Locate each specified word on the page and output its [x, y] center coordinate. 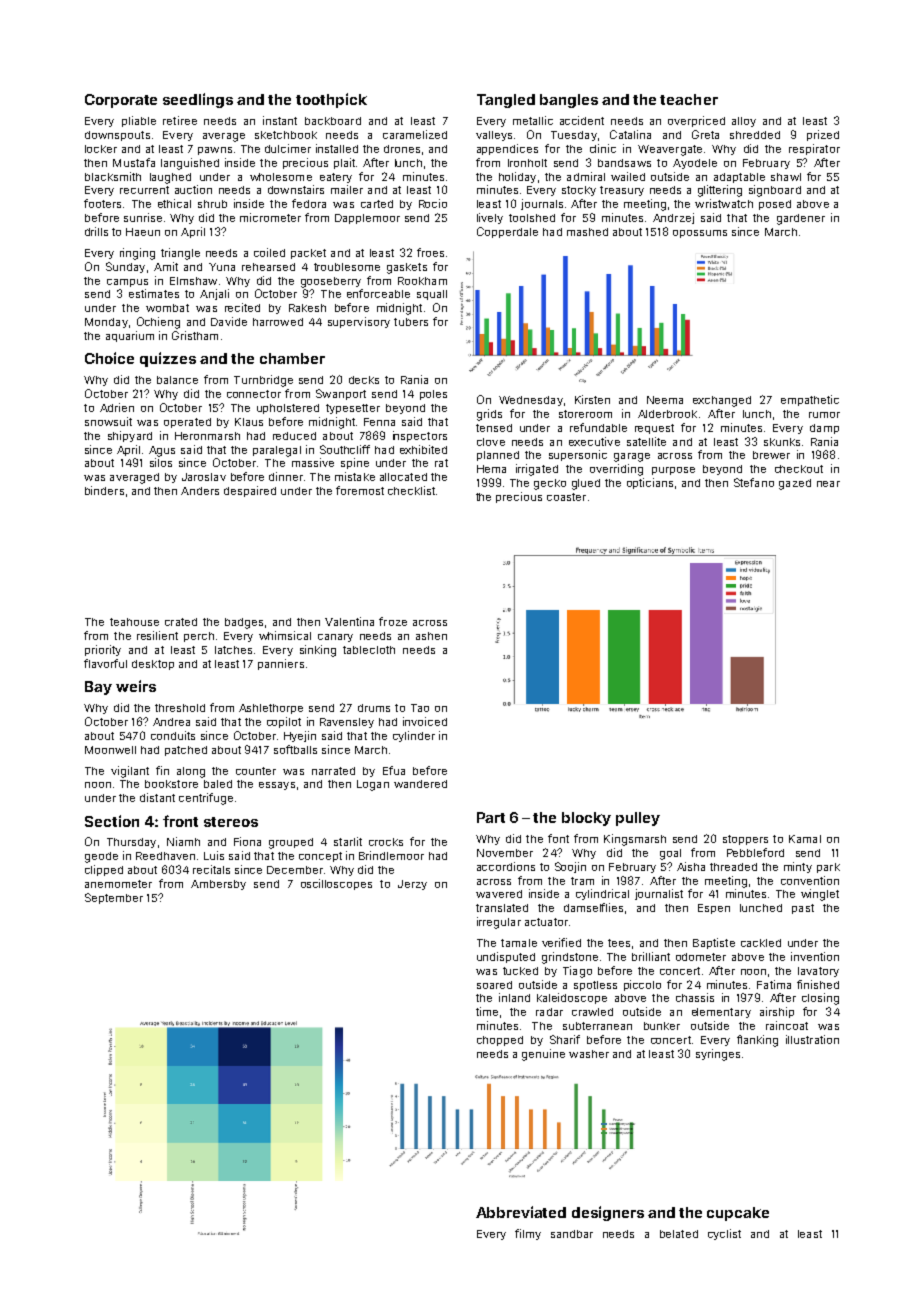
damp [824, 429]
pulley [638, 819]
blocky [586, 819]
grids [489, 415]
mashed [587, 232]
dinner [286, 476]
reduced [294, 436]
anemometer [118, 884]
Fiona [247, 841]
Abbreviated [521, 1212]
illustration [812, 1039]
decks [364, 380]
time [487, 1011]
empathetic [810, 400]
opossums [700, 234]
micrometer [270, 217]
